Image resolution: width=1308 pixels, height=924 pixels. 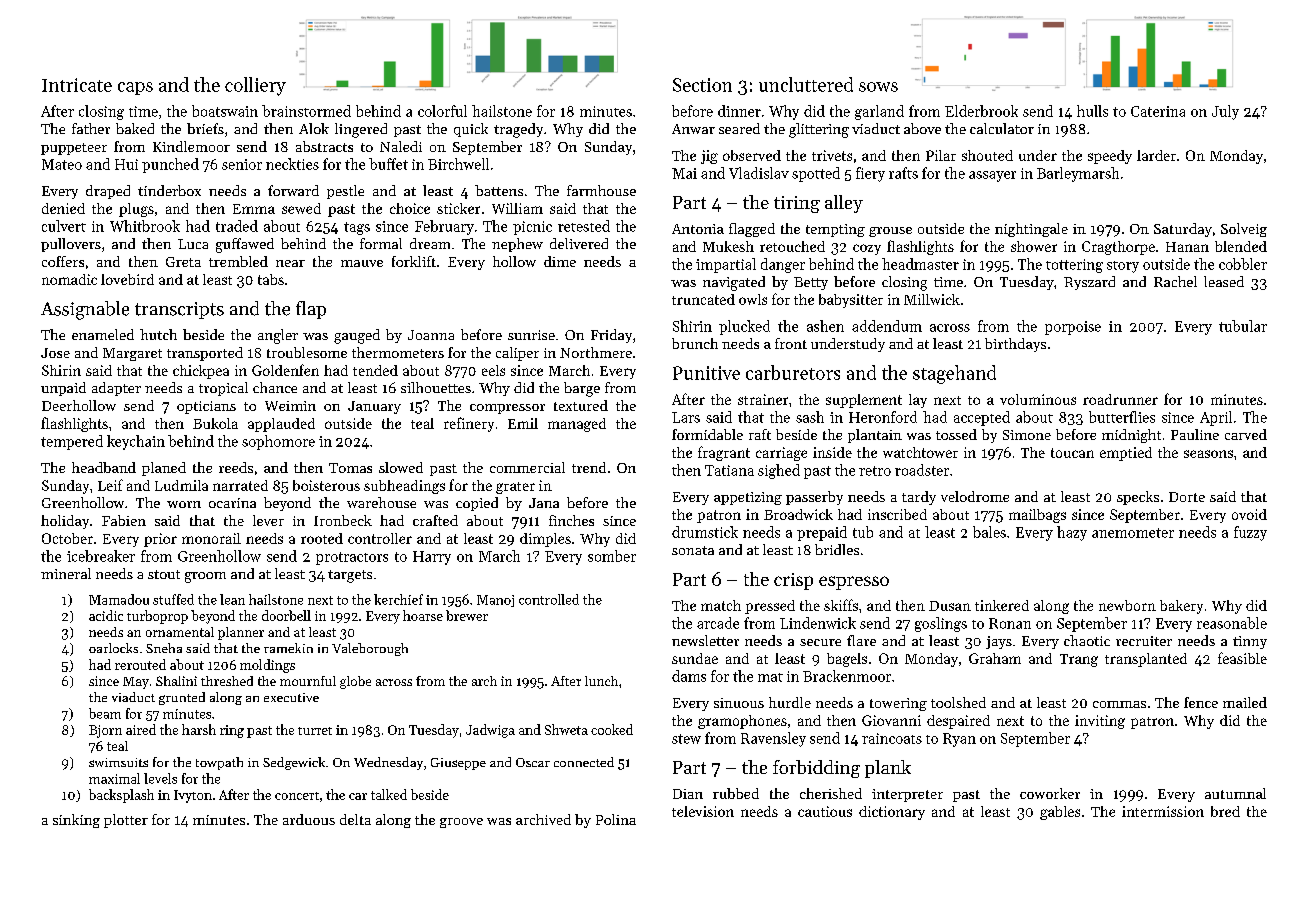 I want to click on butterflies, so click(x=1122, y=417).
